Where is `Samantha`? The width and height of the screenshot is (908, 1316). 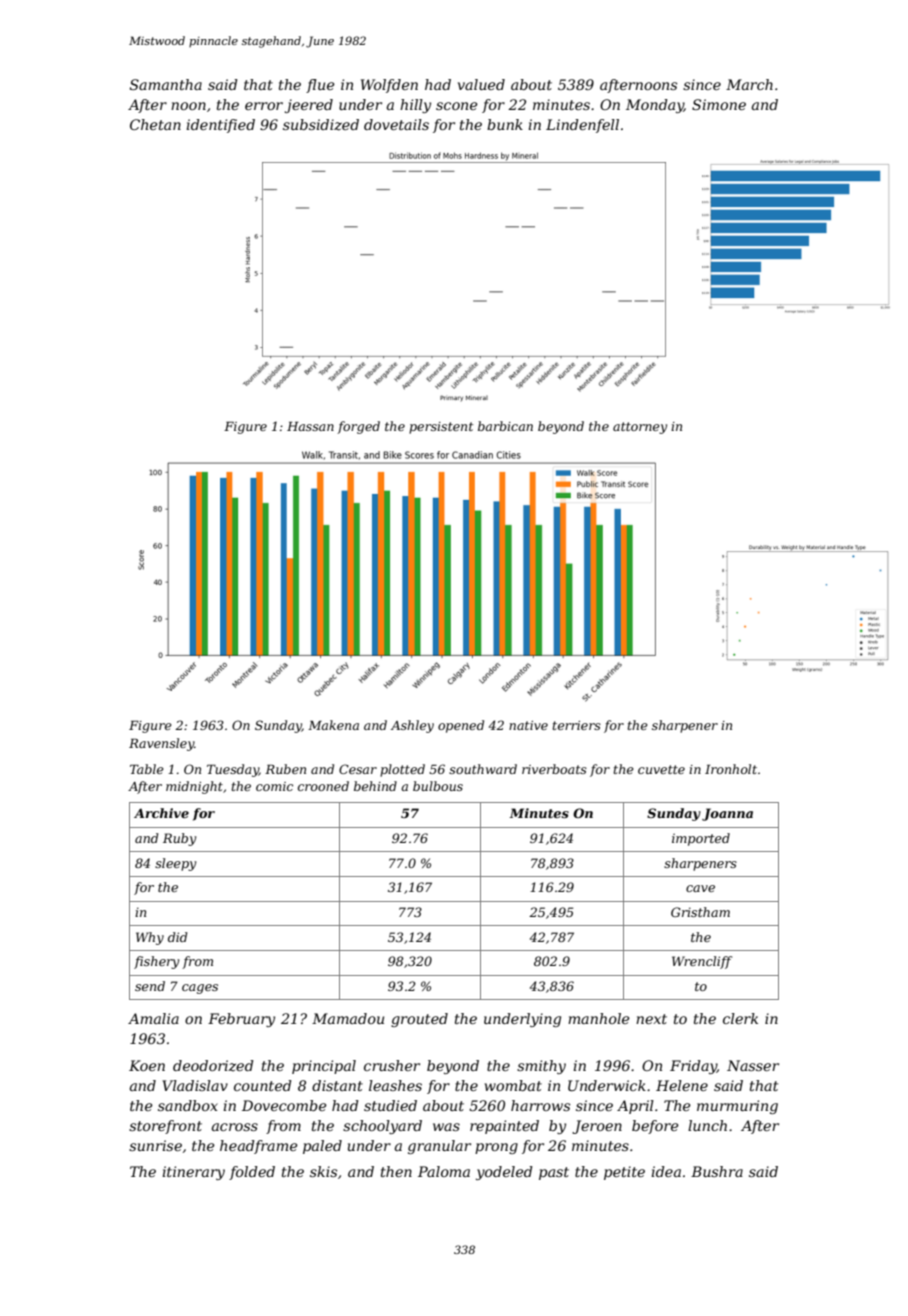 Samantha is located at coordinates (166, 84).
